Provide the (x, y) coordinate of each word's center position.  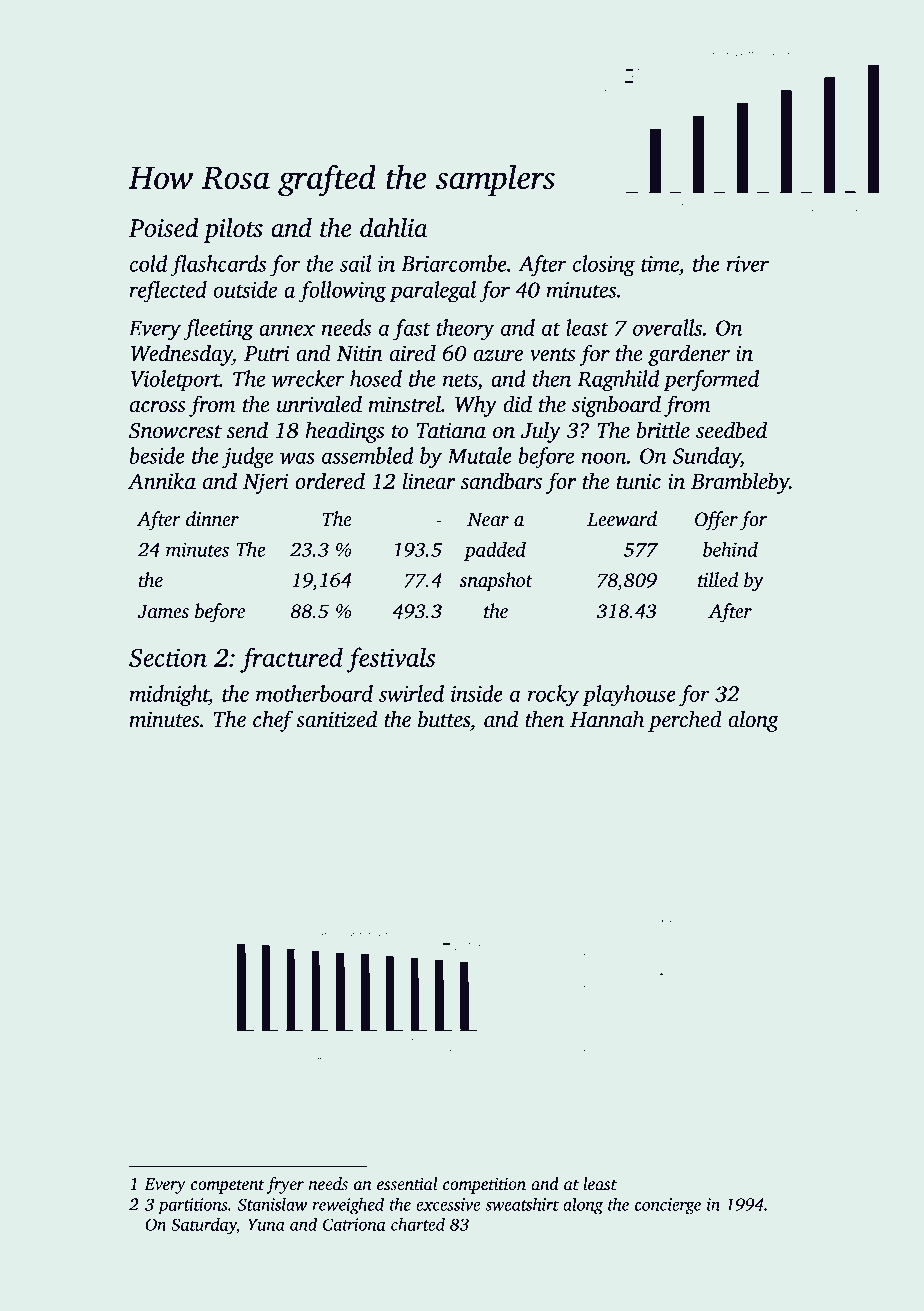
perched (685, 721)
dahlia (394, 227)
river (747, 264)
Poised (164, 227)
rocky (553, 696)
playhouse (629, 696)
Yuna (266, 1224)
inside (477, 693)
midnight (169, 696)
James (163, 611)
